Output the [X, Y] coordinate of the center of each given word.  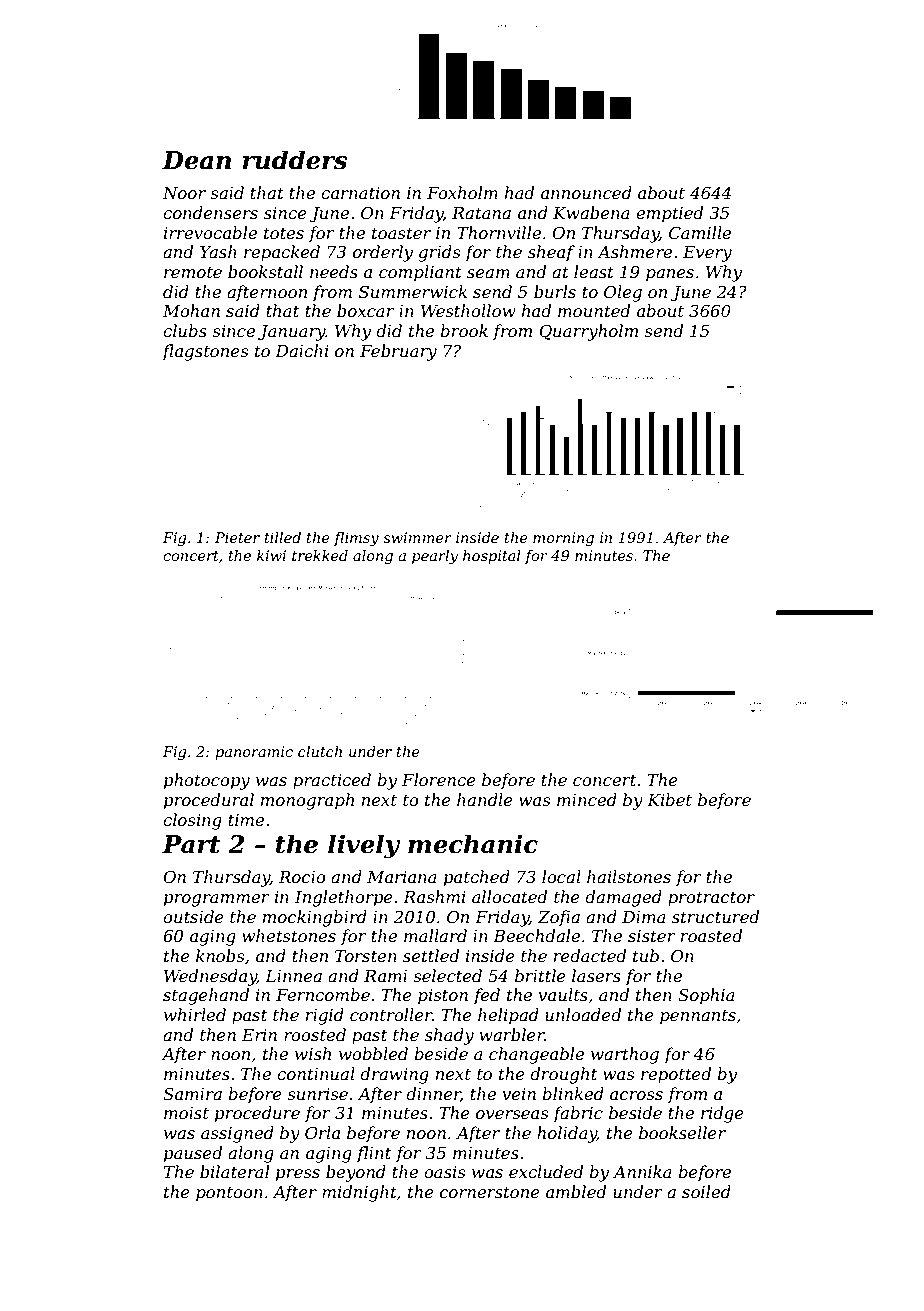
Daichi [302, 350]
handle [485, 799]
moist [186, 1113]
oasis [444, 1172]
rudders [294, 160]
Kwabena [591, 212]
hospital [492, 557]
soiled [706, 1191]
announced [586, 192]
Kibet [669, 799]
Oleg [623, 293]
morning [563, 539]
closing [192, 821]
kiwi [271, 555]
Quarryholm [588, 332]
